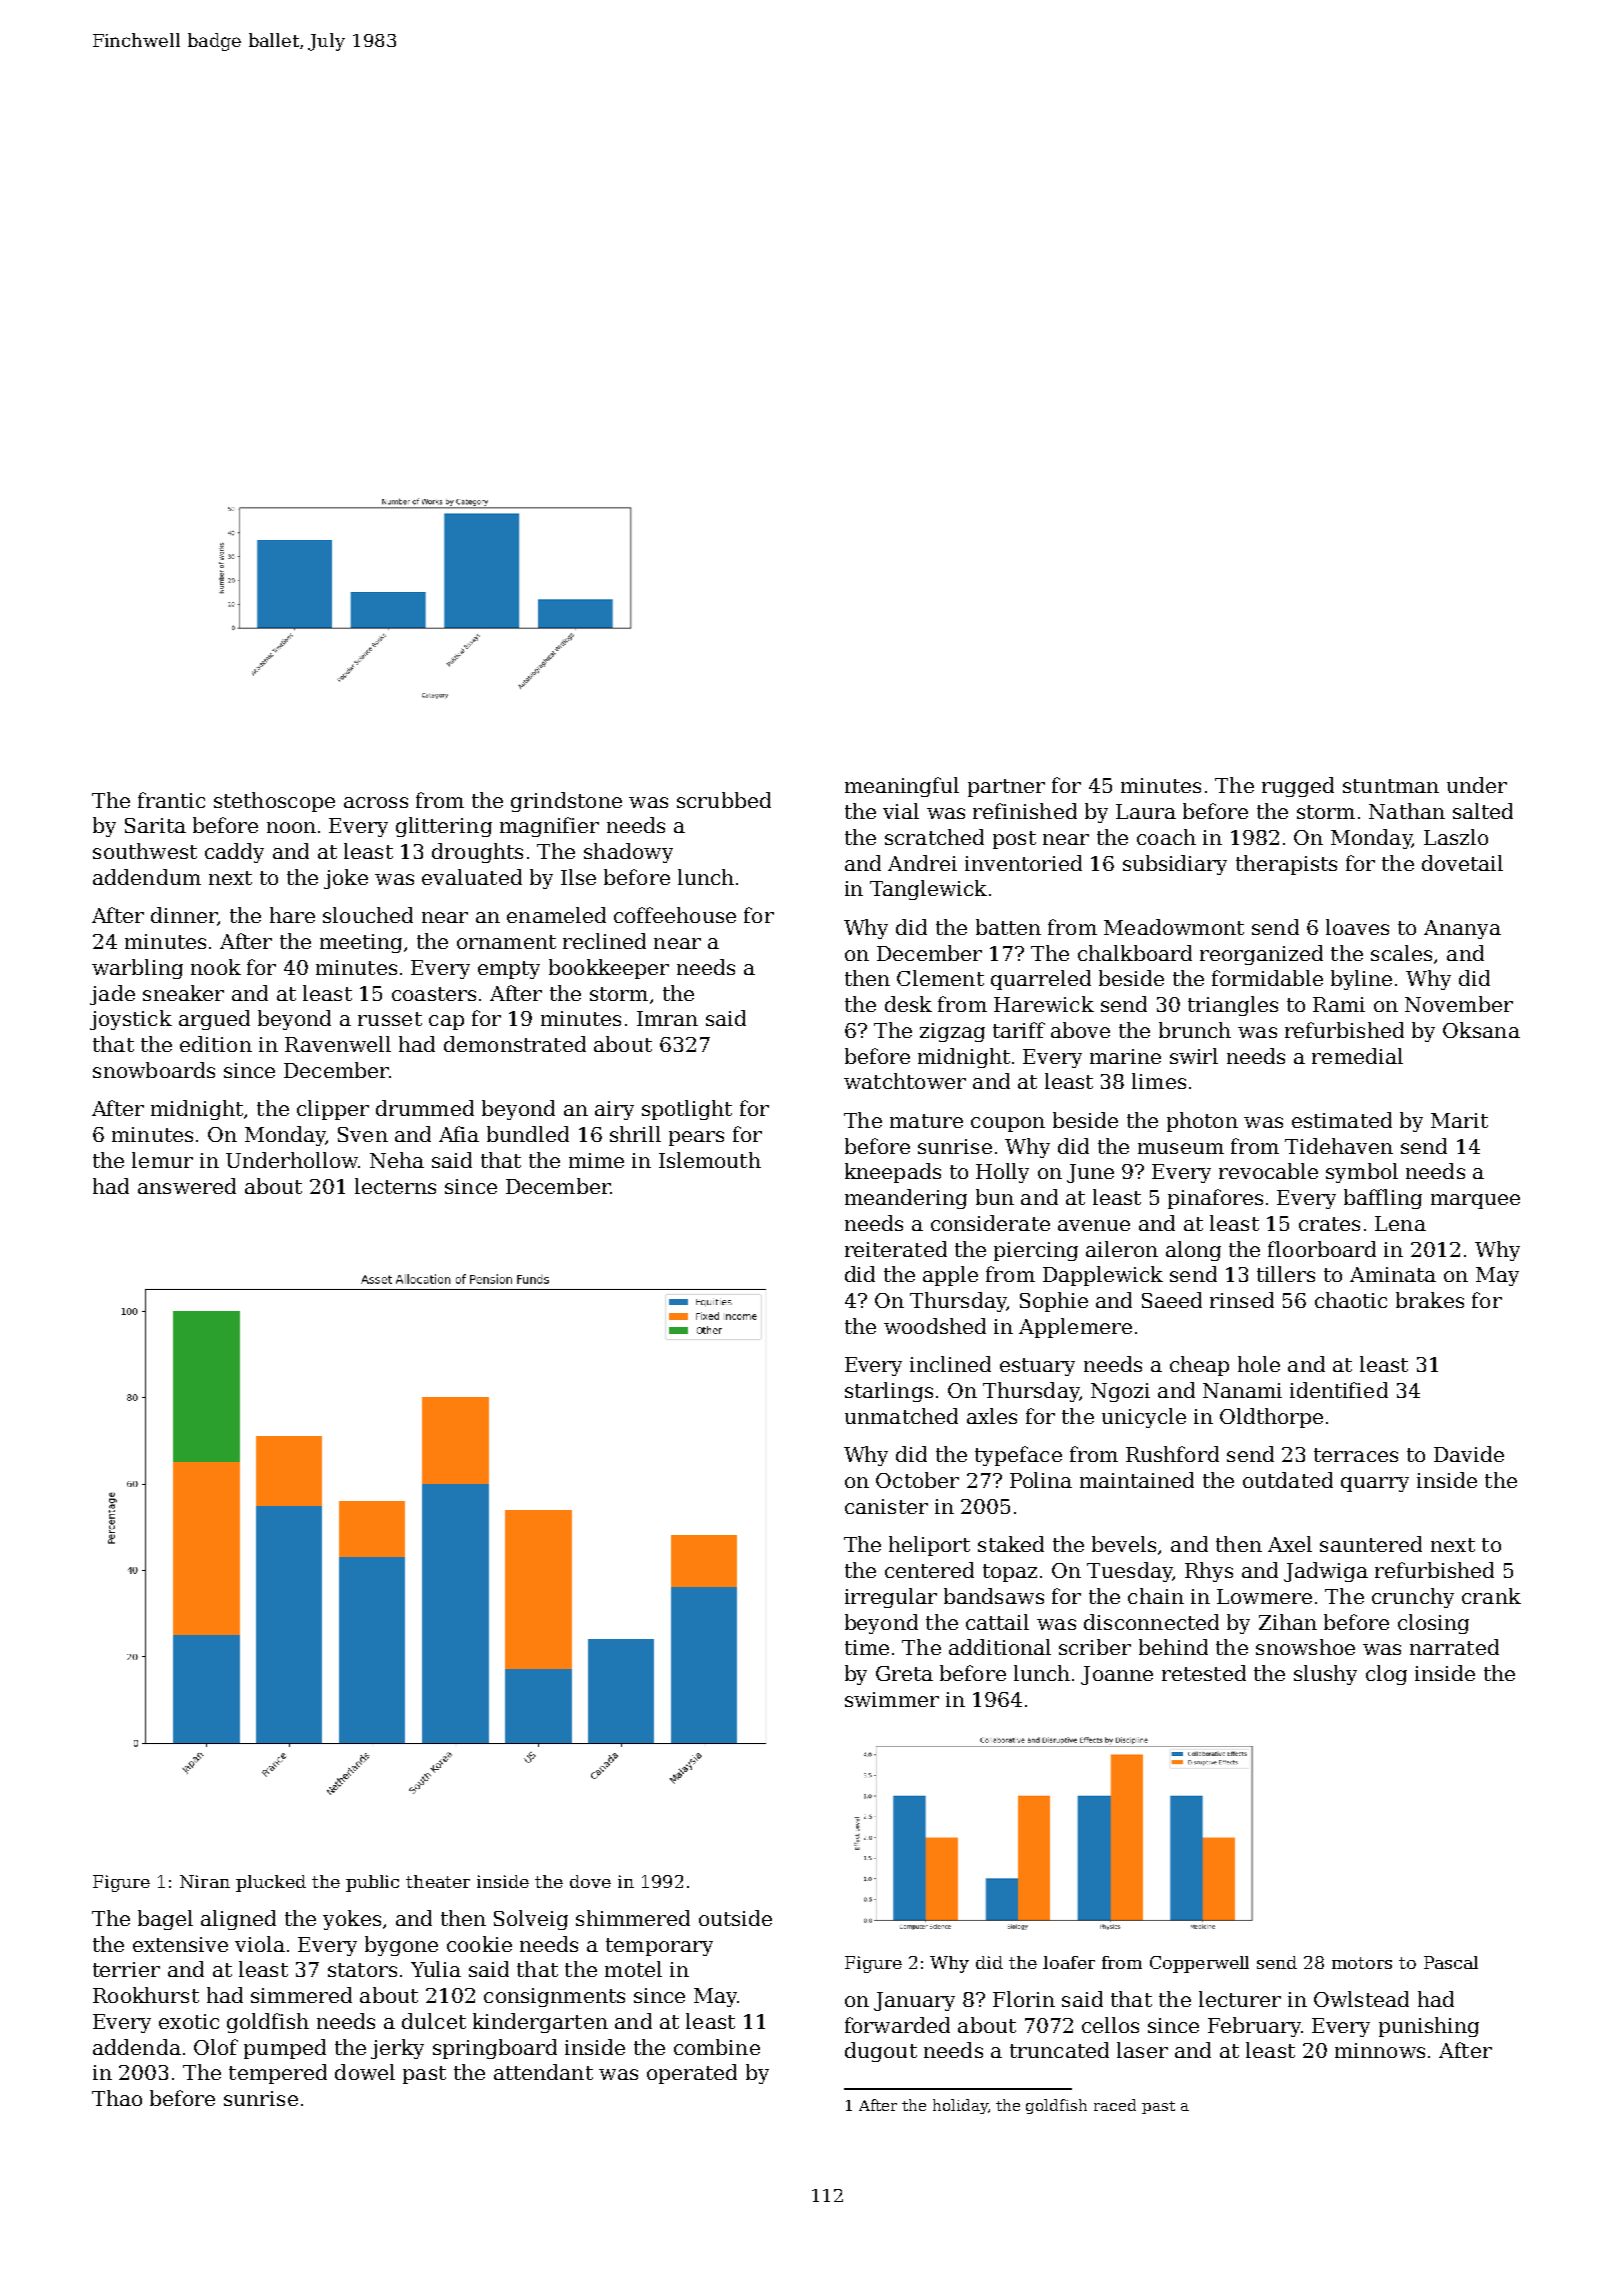  What do you see at coordinates (187, 1186) in the document?
I see `answered` at bounding box center [187, 1186].
